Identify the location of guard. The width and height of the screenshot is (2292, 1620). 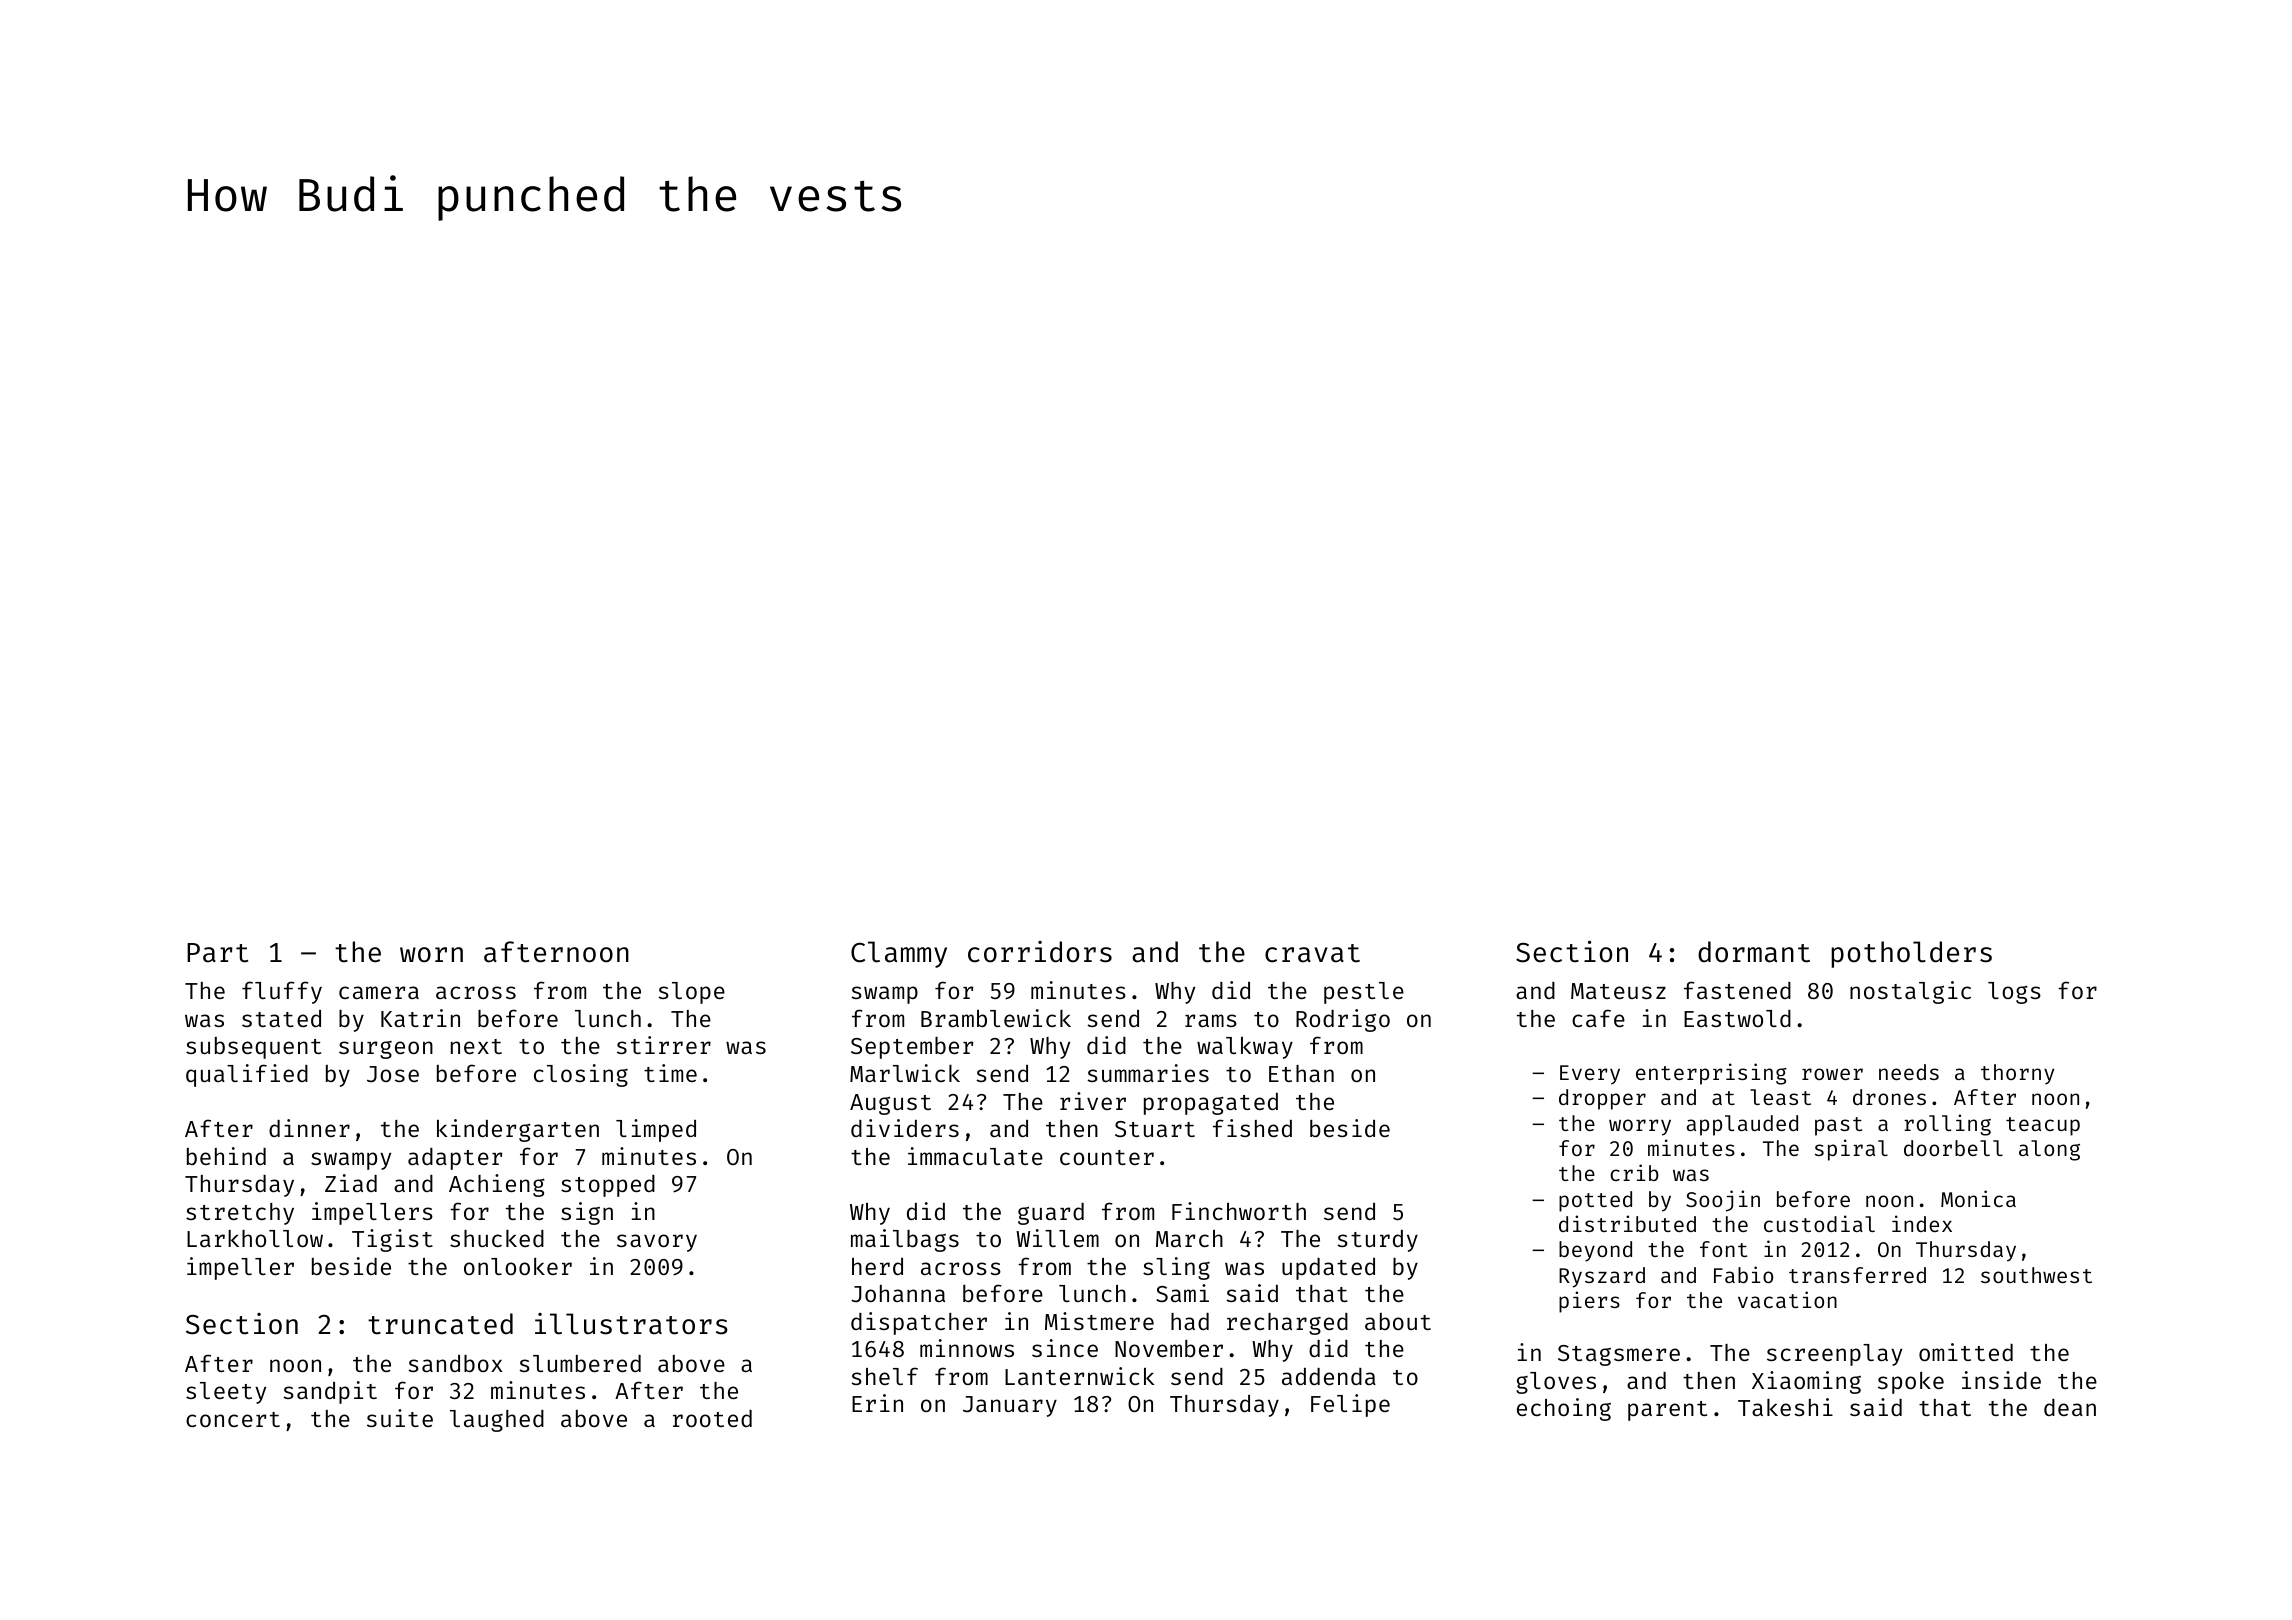
(1051, 1214).
